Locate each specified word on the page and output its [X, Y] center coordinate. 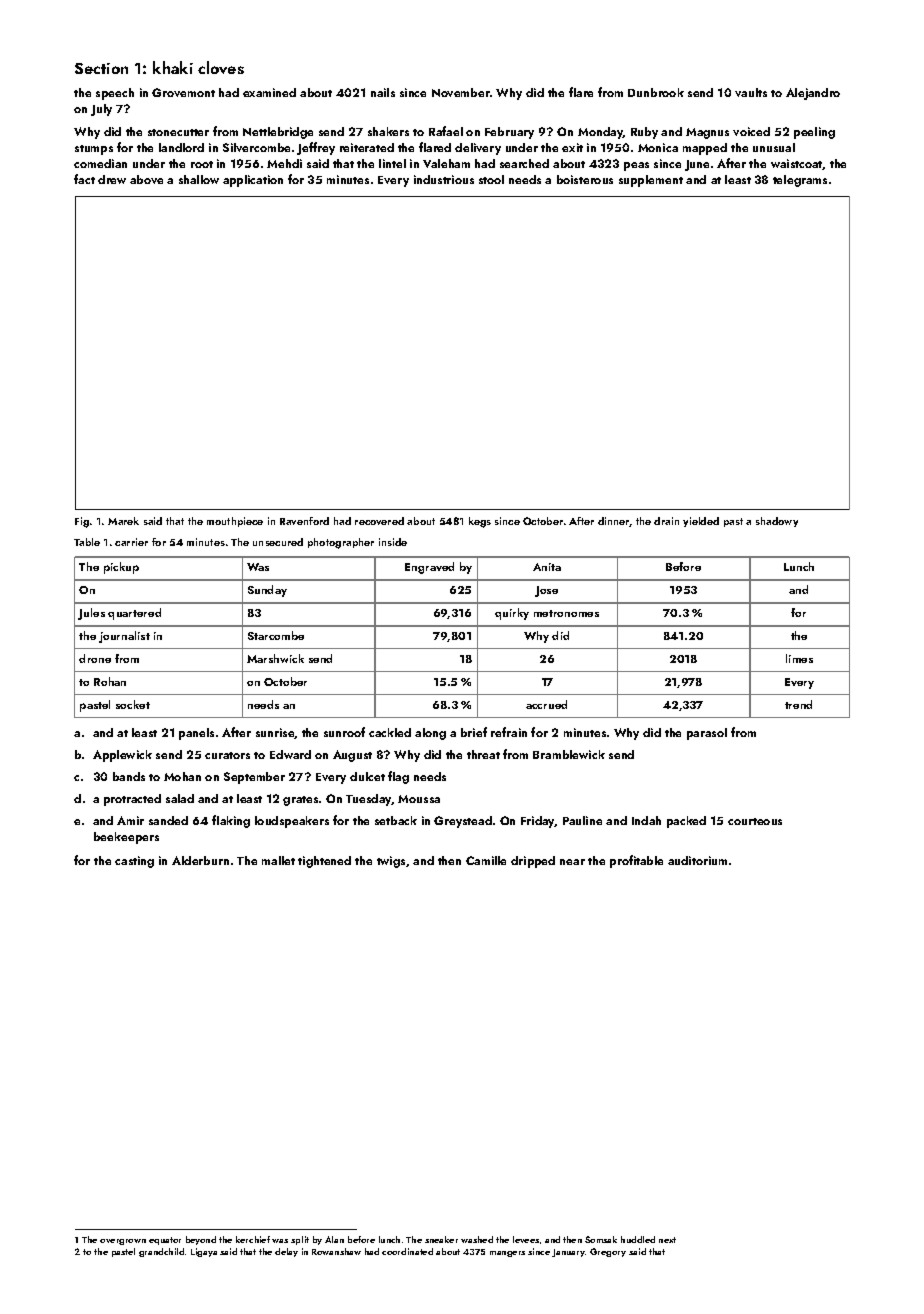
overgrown [123, 1242]
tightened [324, 862]
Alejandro [813, 94]
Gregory [608, 1252]
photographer [341, 543]
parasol [707, 734]
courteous [755, 821]
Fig [82, 522]
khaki [173, 67]
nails [383, 92]
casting [134, 862]
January [568, 1253]
